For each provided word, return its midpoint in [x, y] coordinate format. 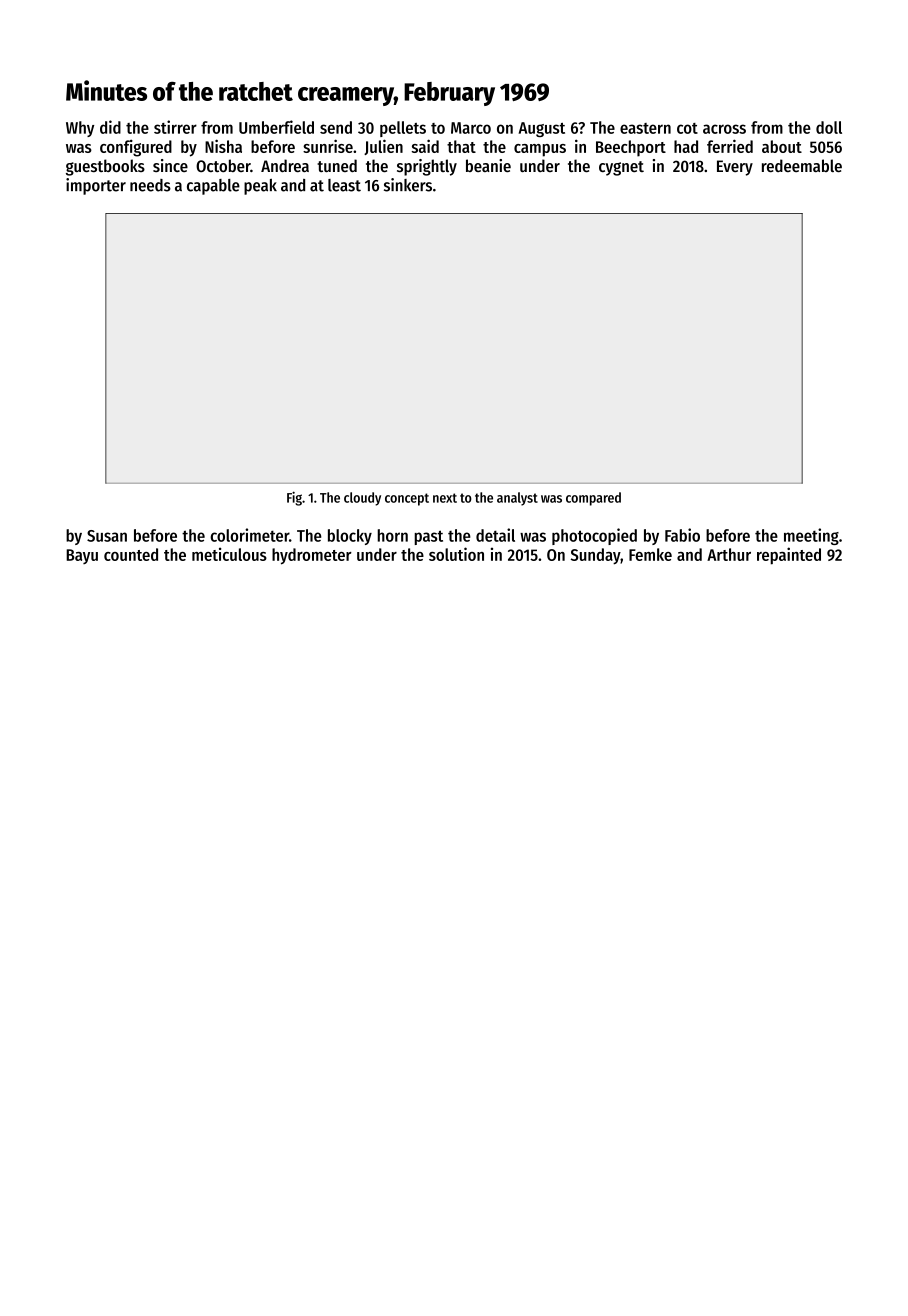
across [724, 129]
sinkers [408, 185]
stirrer [175, 127]
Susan [107, 536]
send [336, 127]
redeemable [802, 165]
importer [96, 186]
